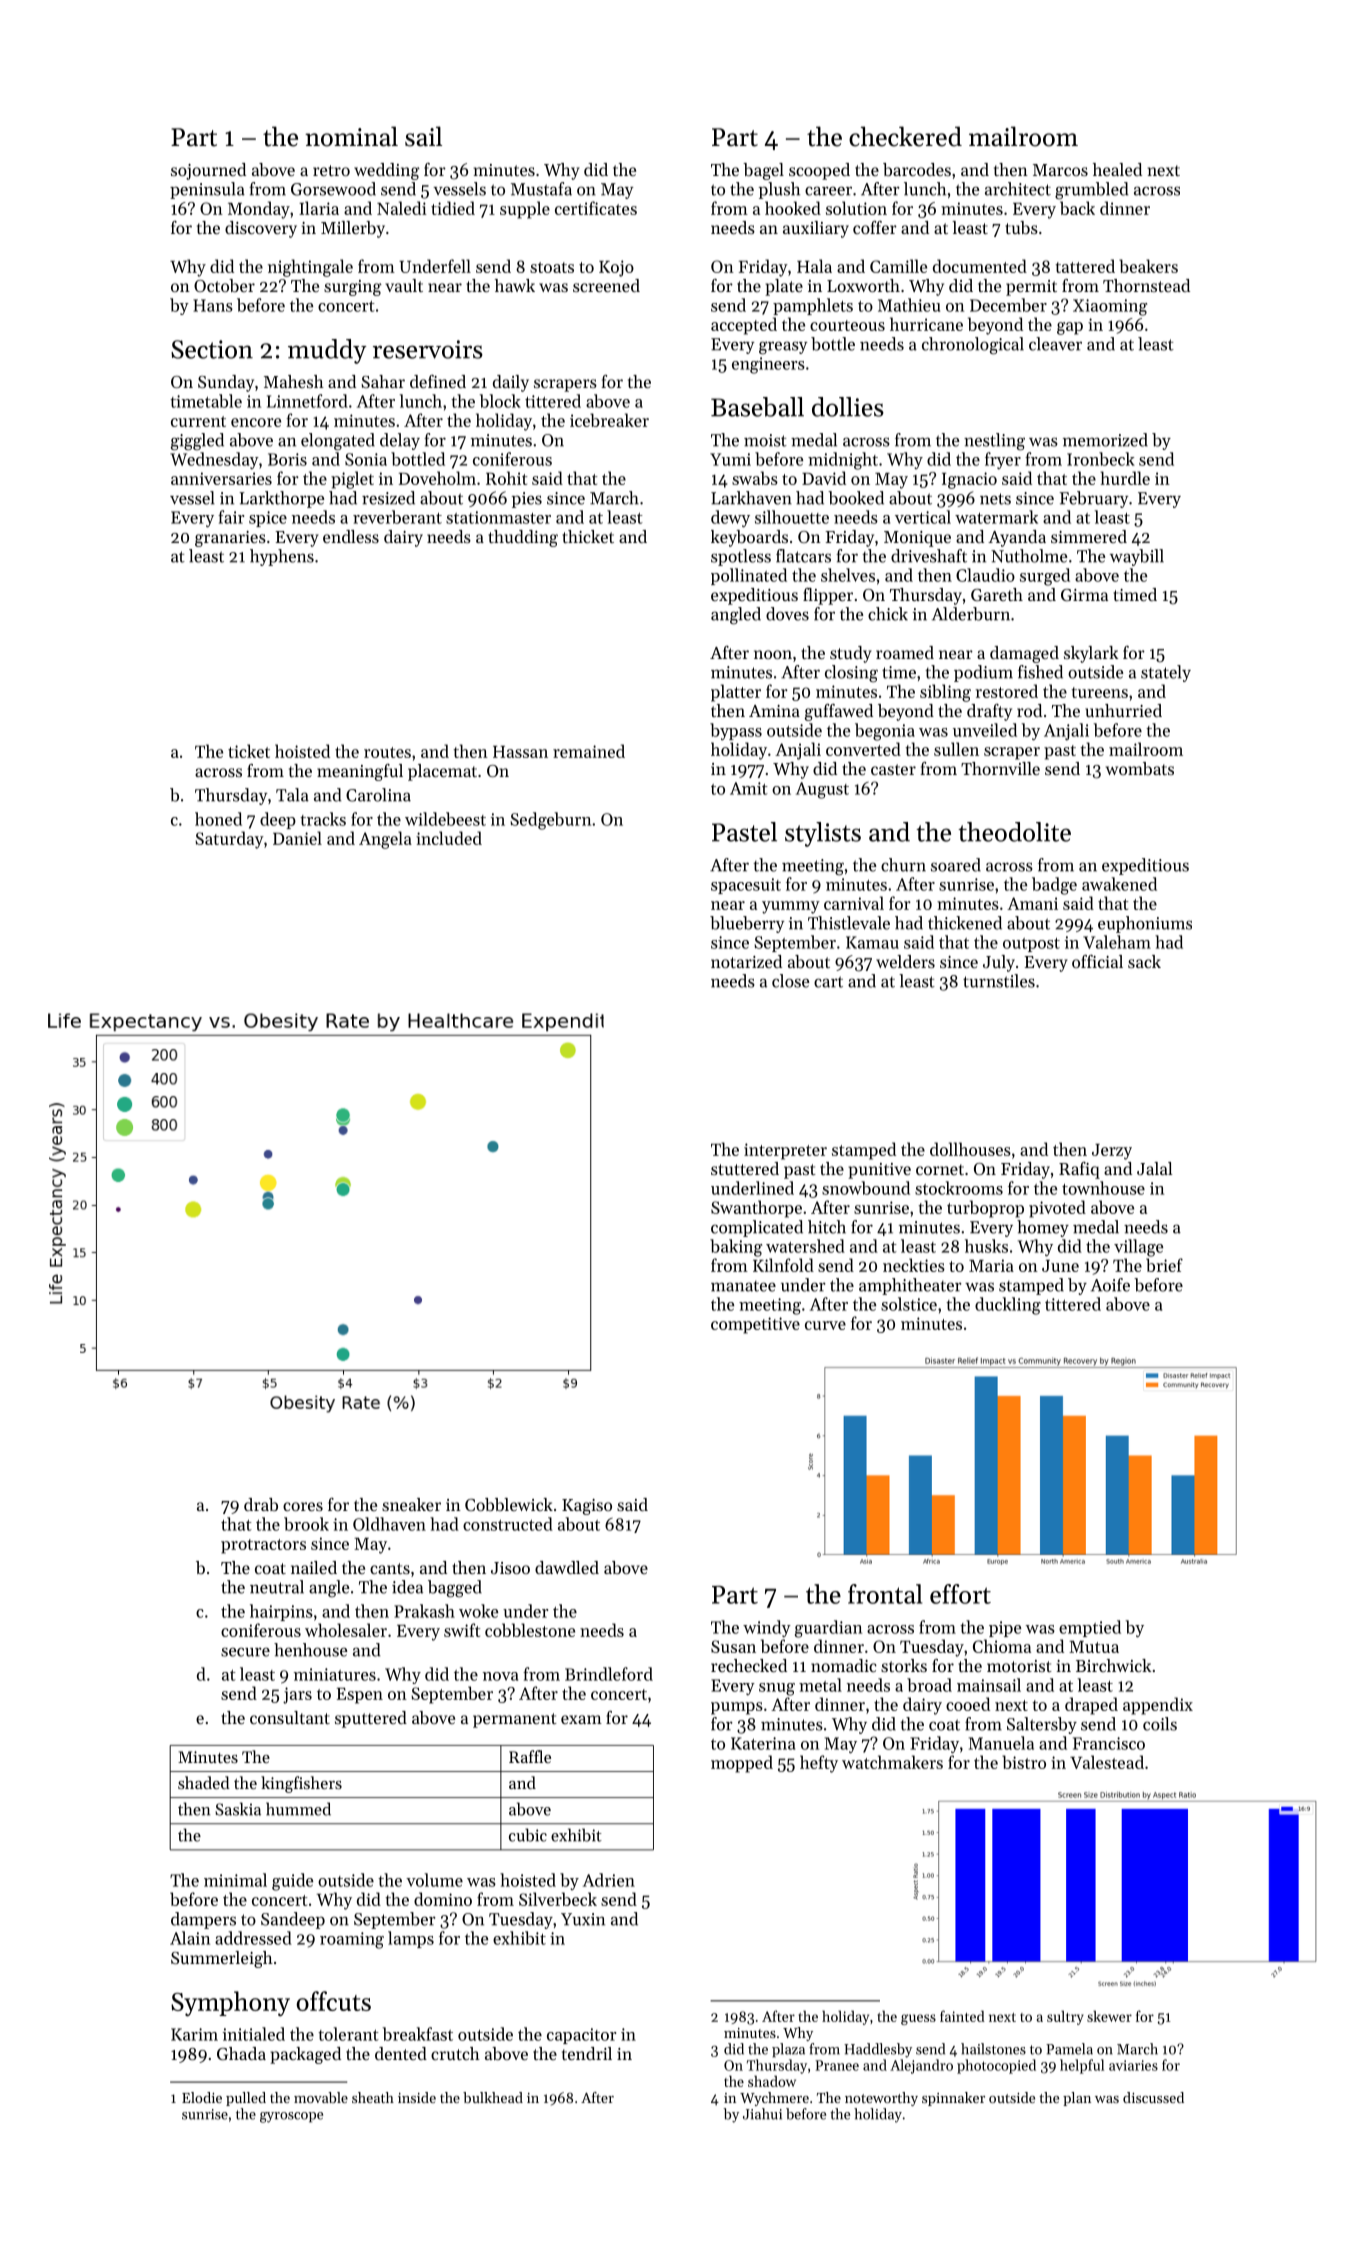 The height and width of the image is (2247, 1364). I want to click on interpreter, so click(785, 1151).
